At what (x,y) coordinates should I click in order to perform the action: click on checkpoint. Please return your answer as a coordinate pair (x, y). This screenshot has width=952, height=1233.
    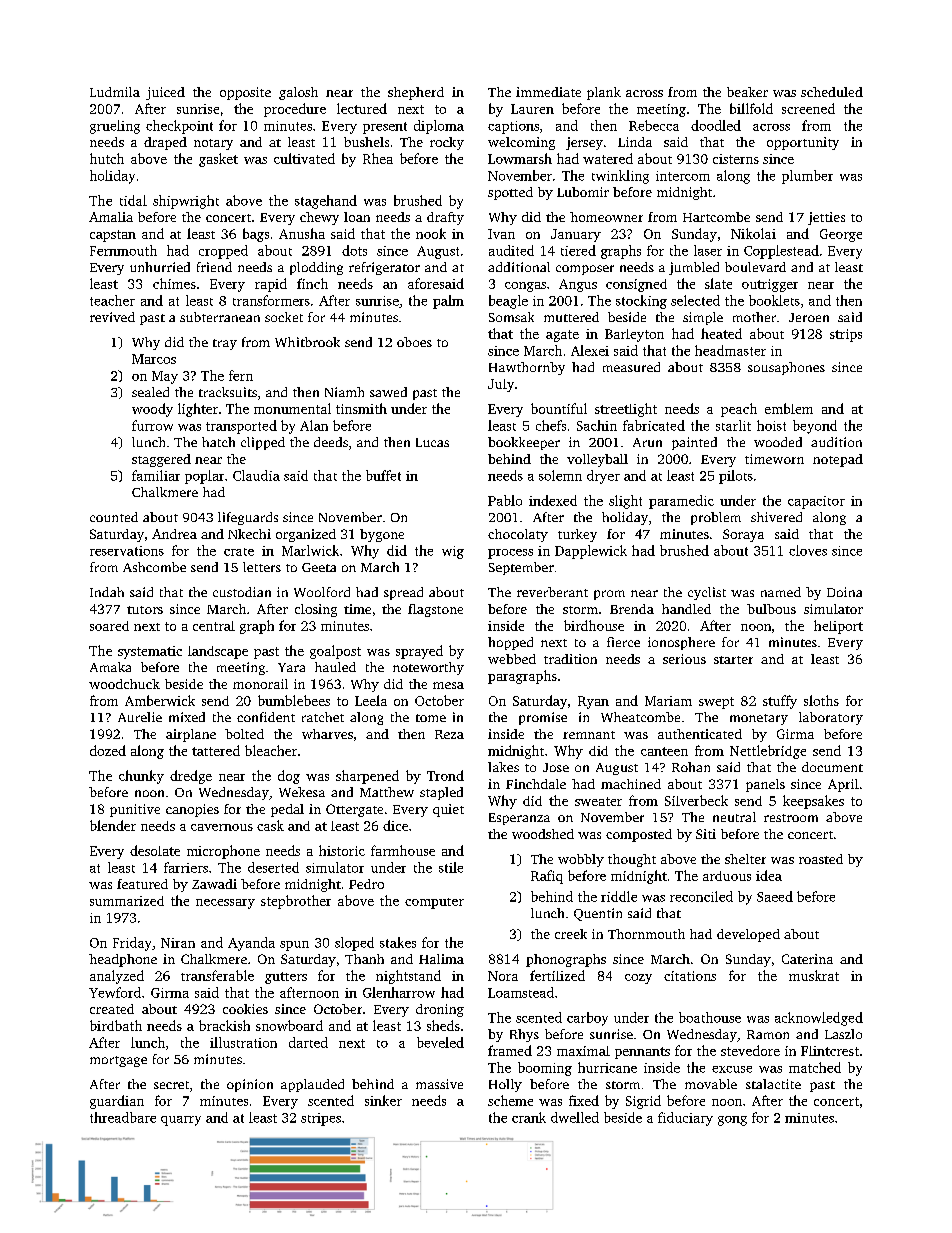
    Looking at the image, I should click on (179, 127).
